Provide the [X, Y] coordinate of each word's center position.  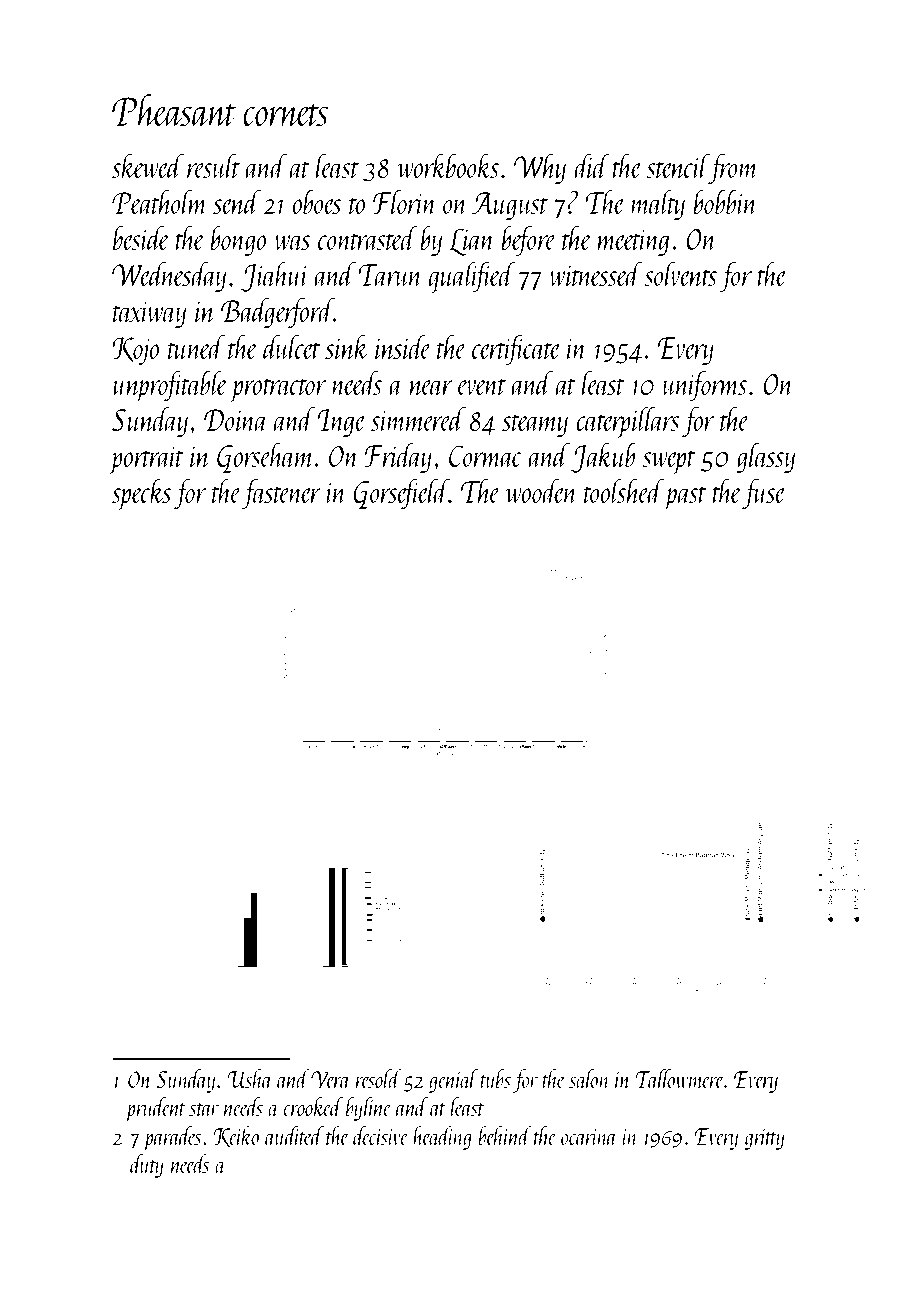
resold [379, 1078]
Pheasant [174, 110]
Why [540, 168]
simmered [418, 418]
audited [294, 1135]
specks [141, 494]
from [734, 168]
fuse [764, 493]
